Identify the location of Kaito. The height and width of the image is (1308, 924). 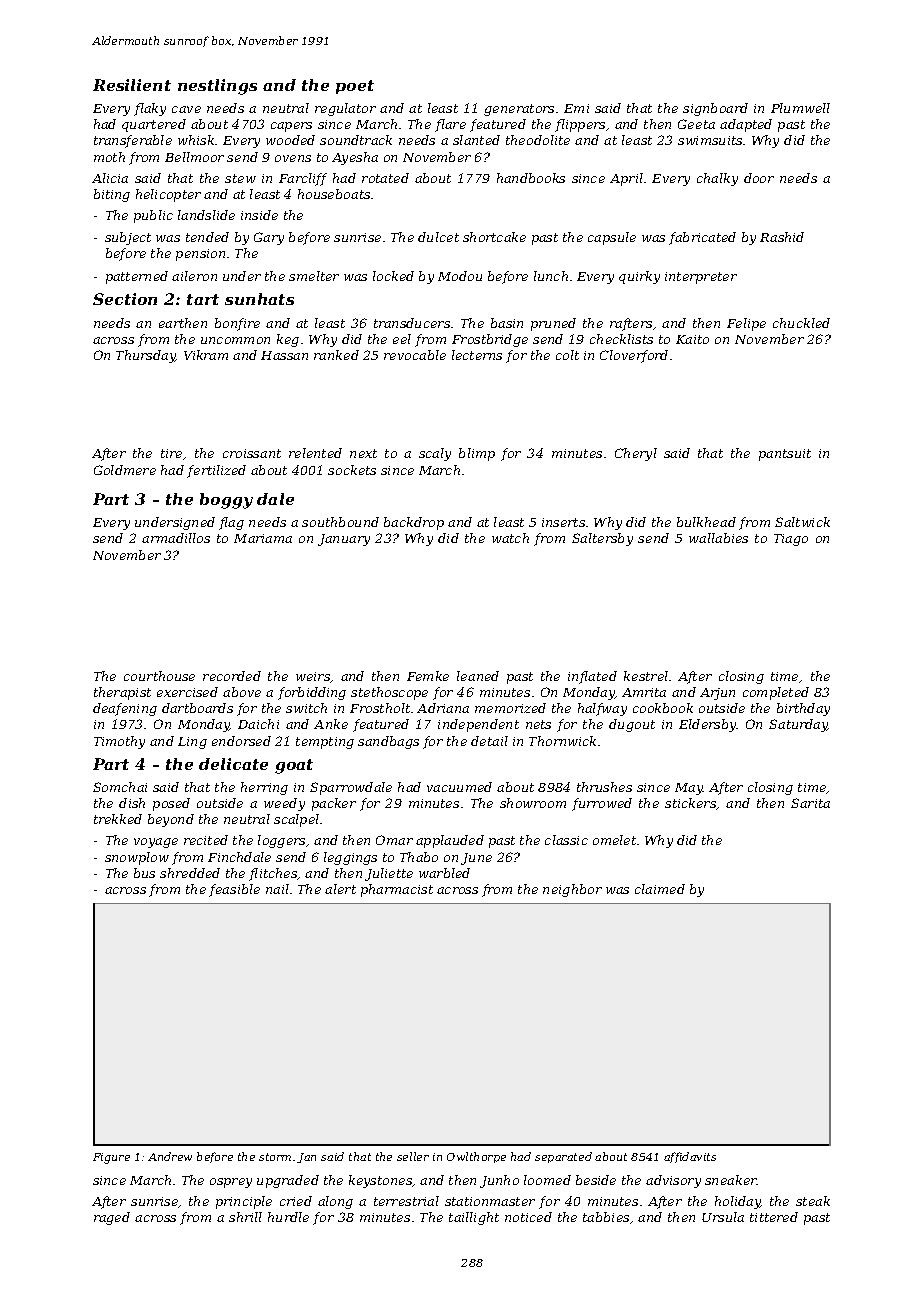
(692, 339).
